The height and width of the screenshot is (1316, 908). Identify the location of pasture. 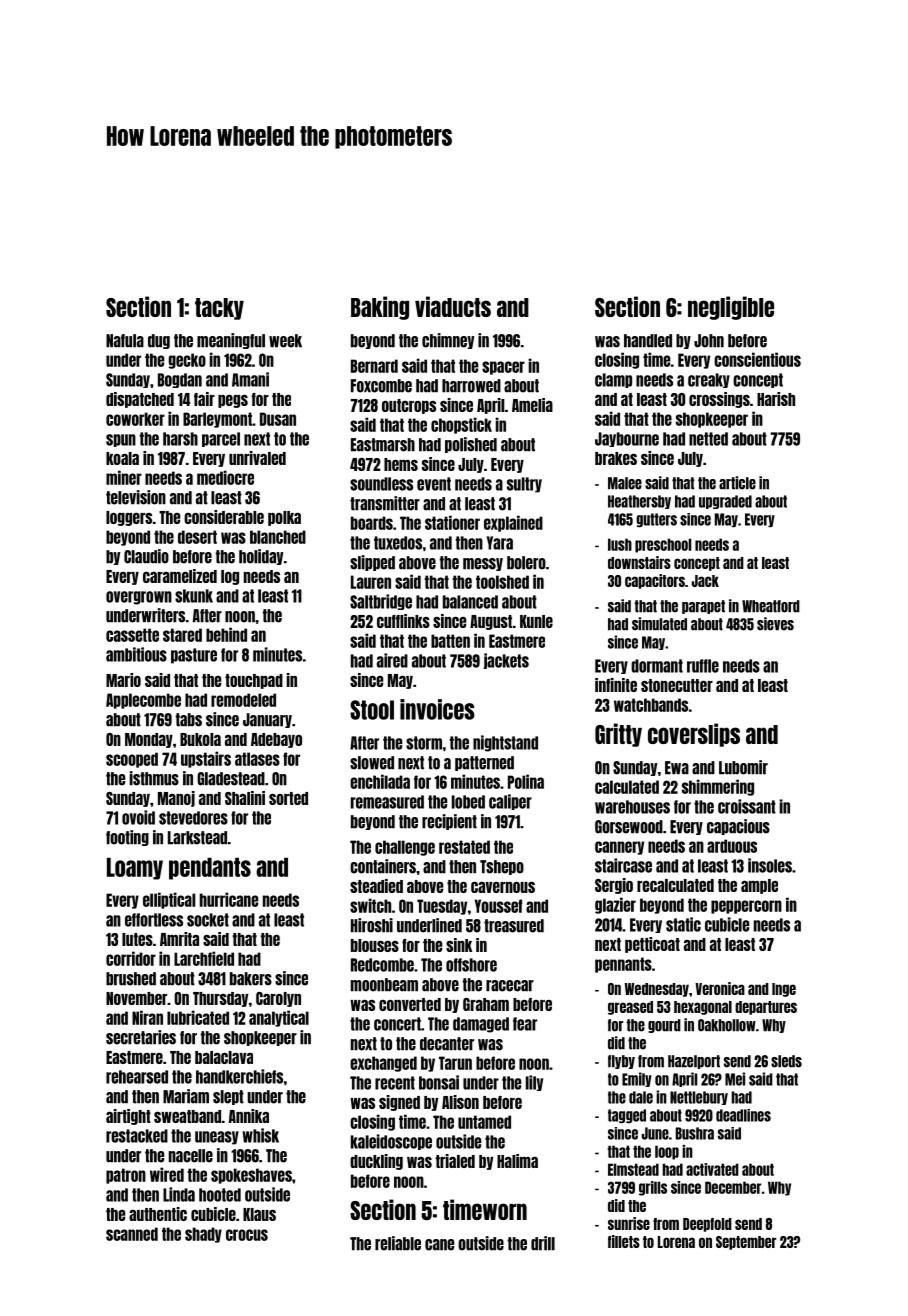
(194, 656).
